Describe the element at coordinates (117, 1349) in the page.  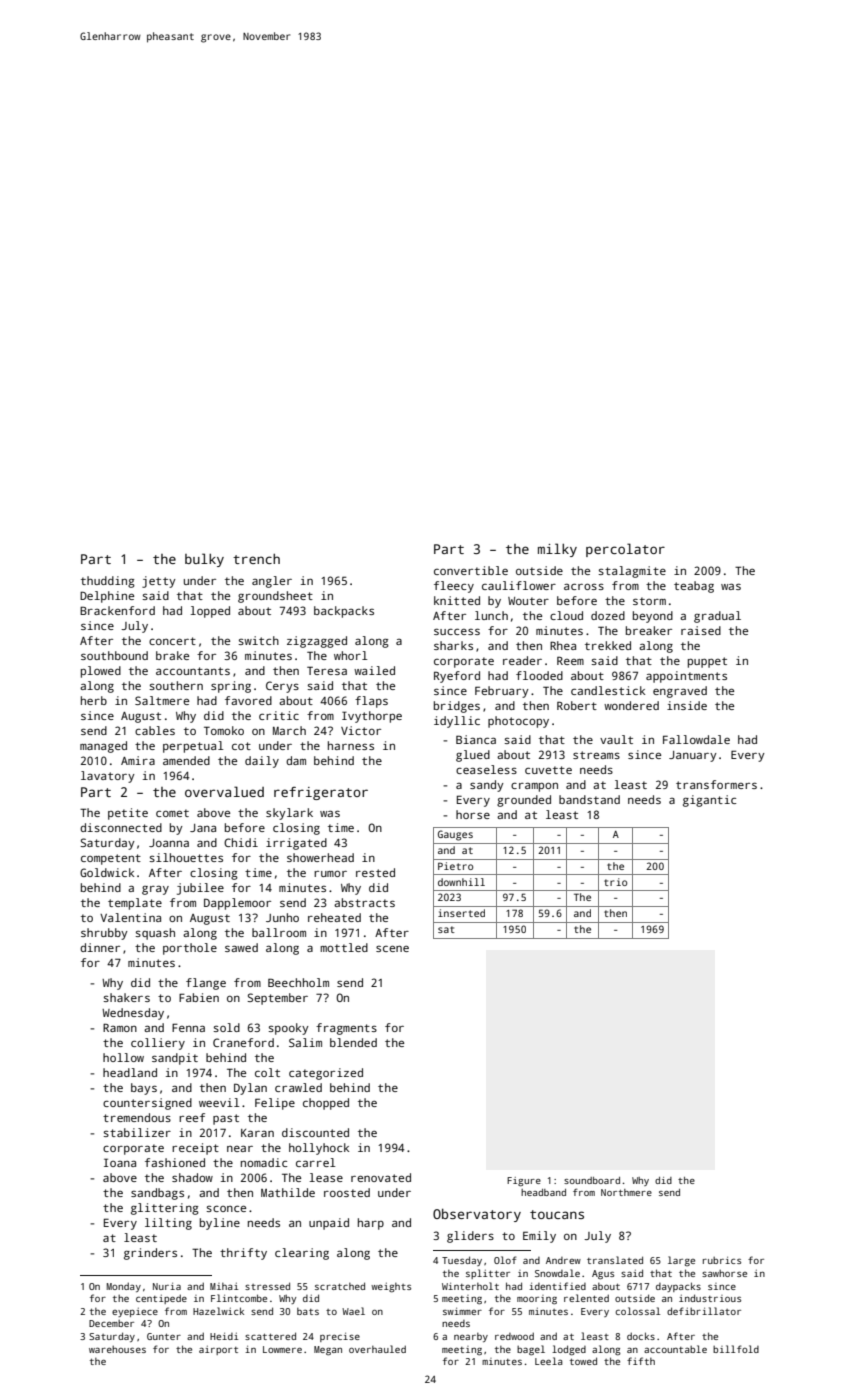
I see `warehouses` at that location.
